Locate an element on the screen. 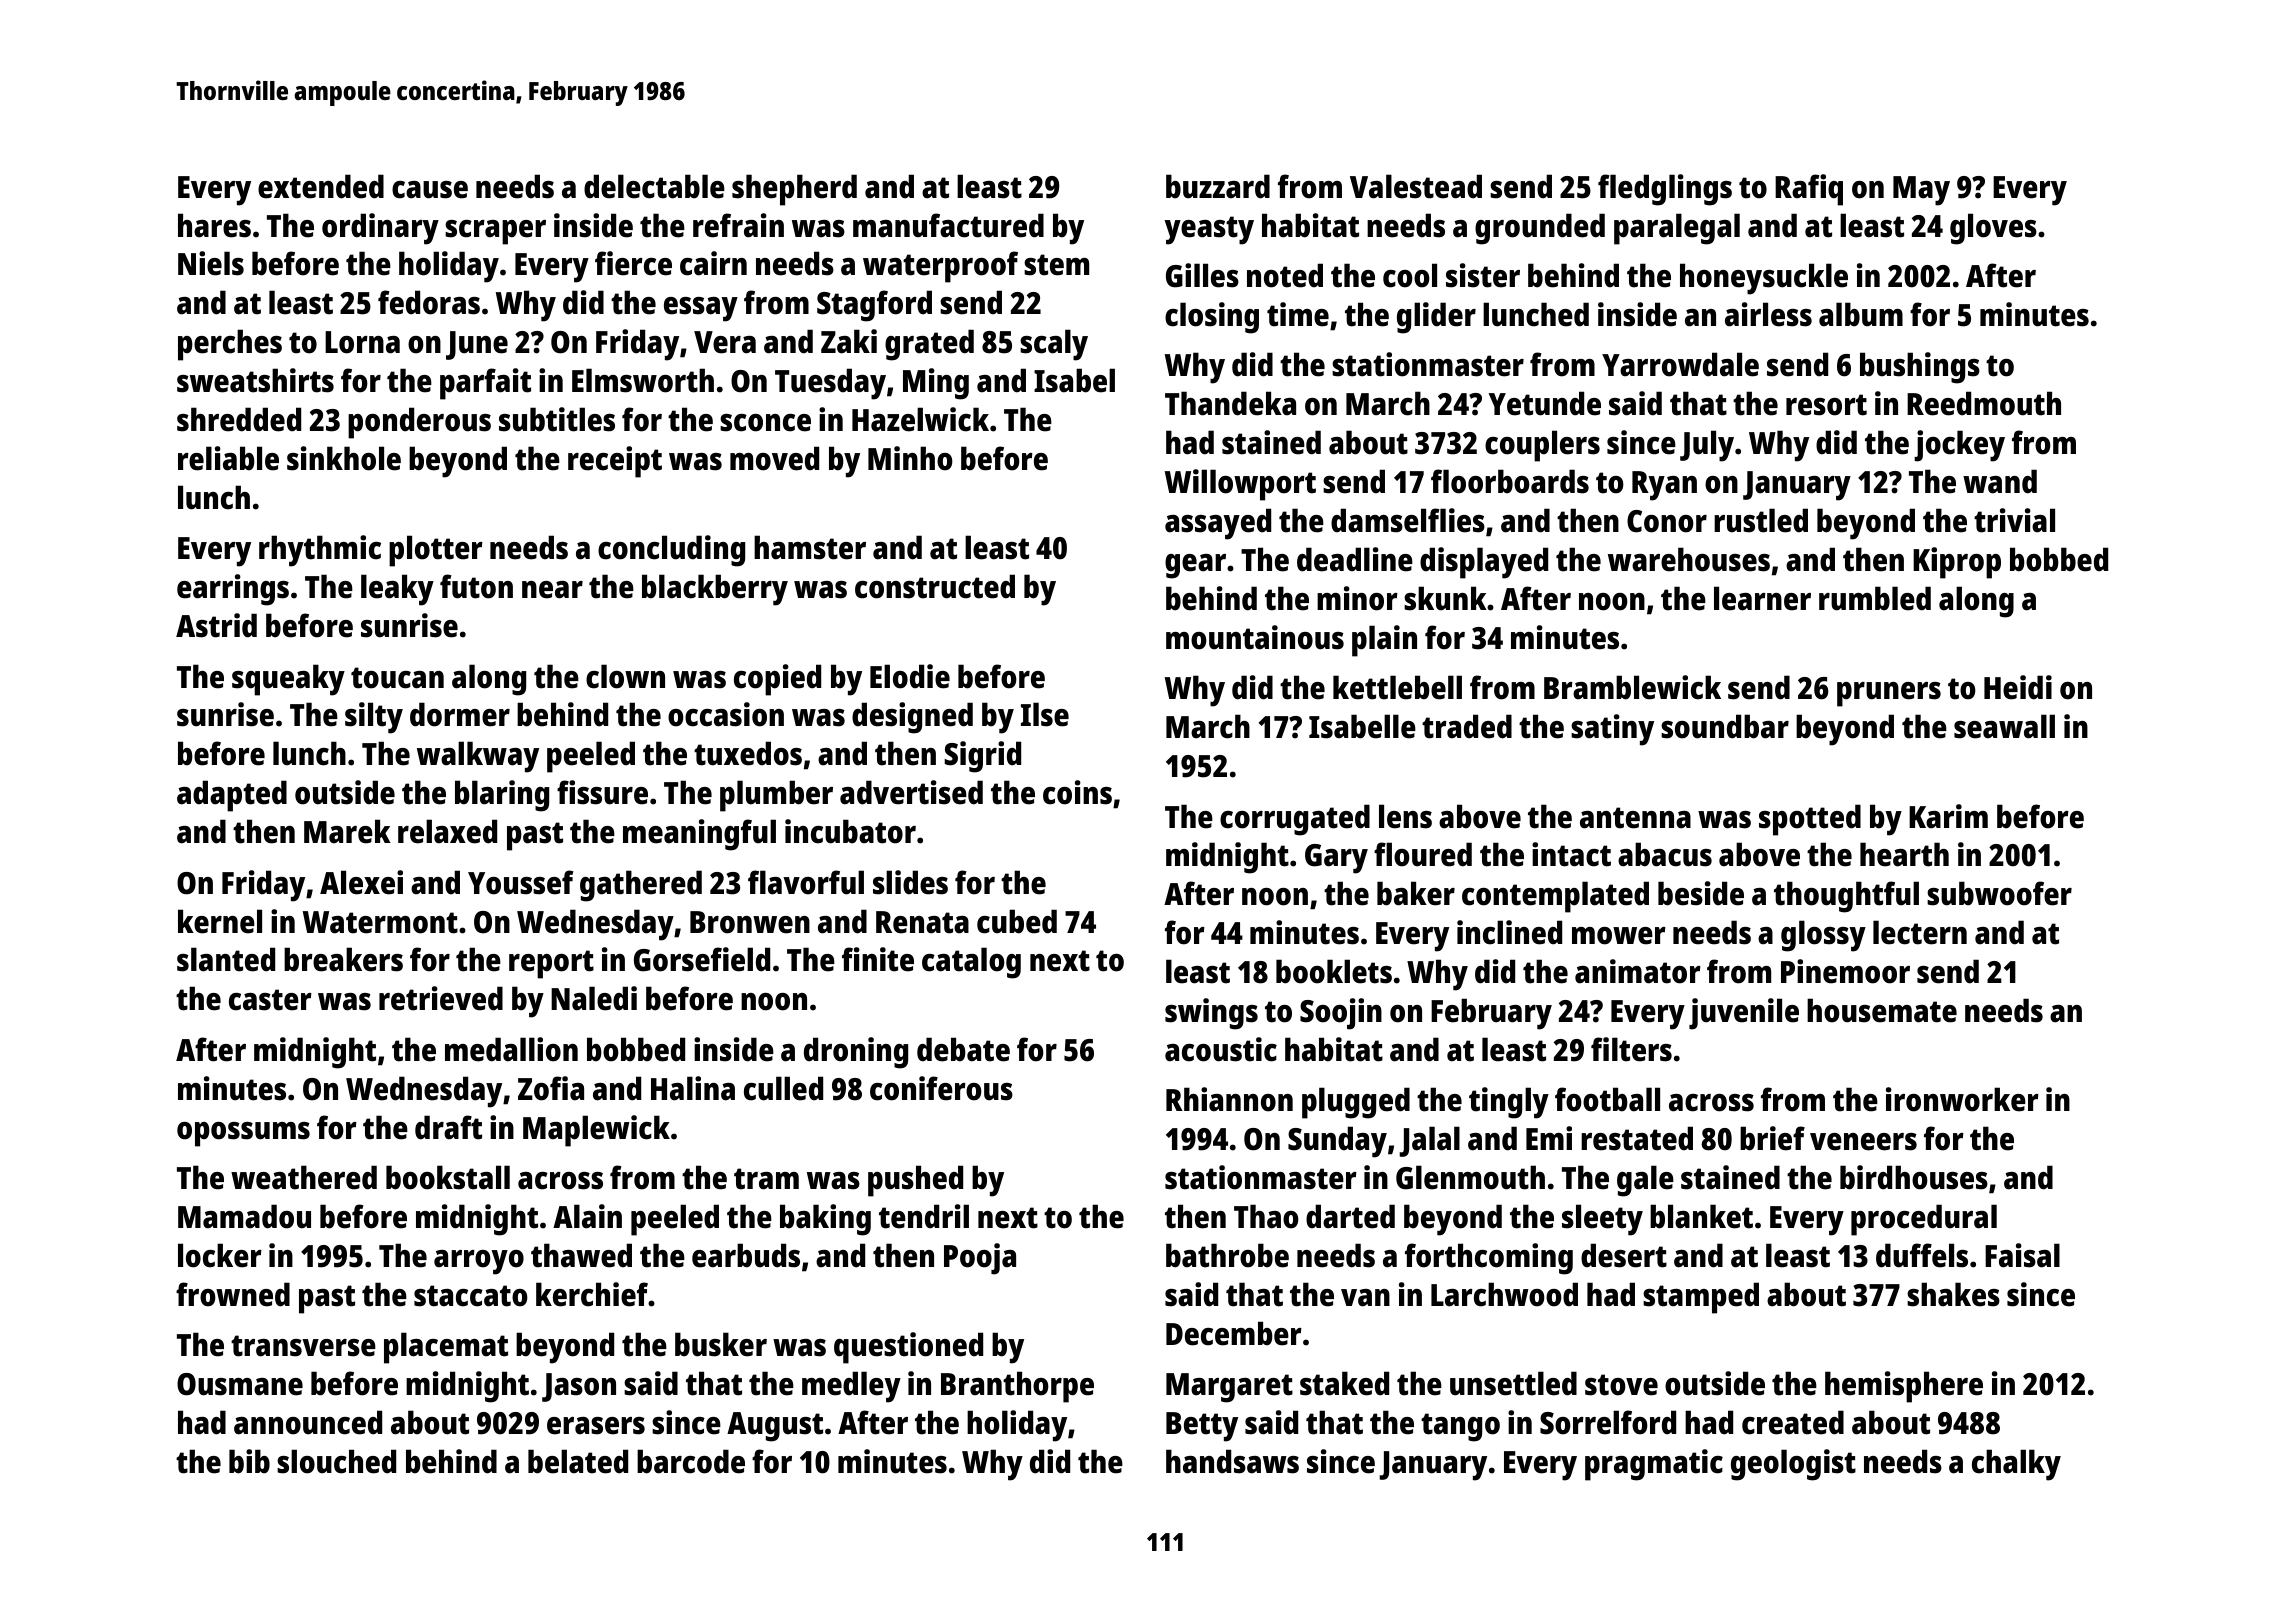 Image resolution: width=2292 pixels, height=1620 pixels. Bramblewick is located at coordinates (1632, 687).
